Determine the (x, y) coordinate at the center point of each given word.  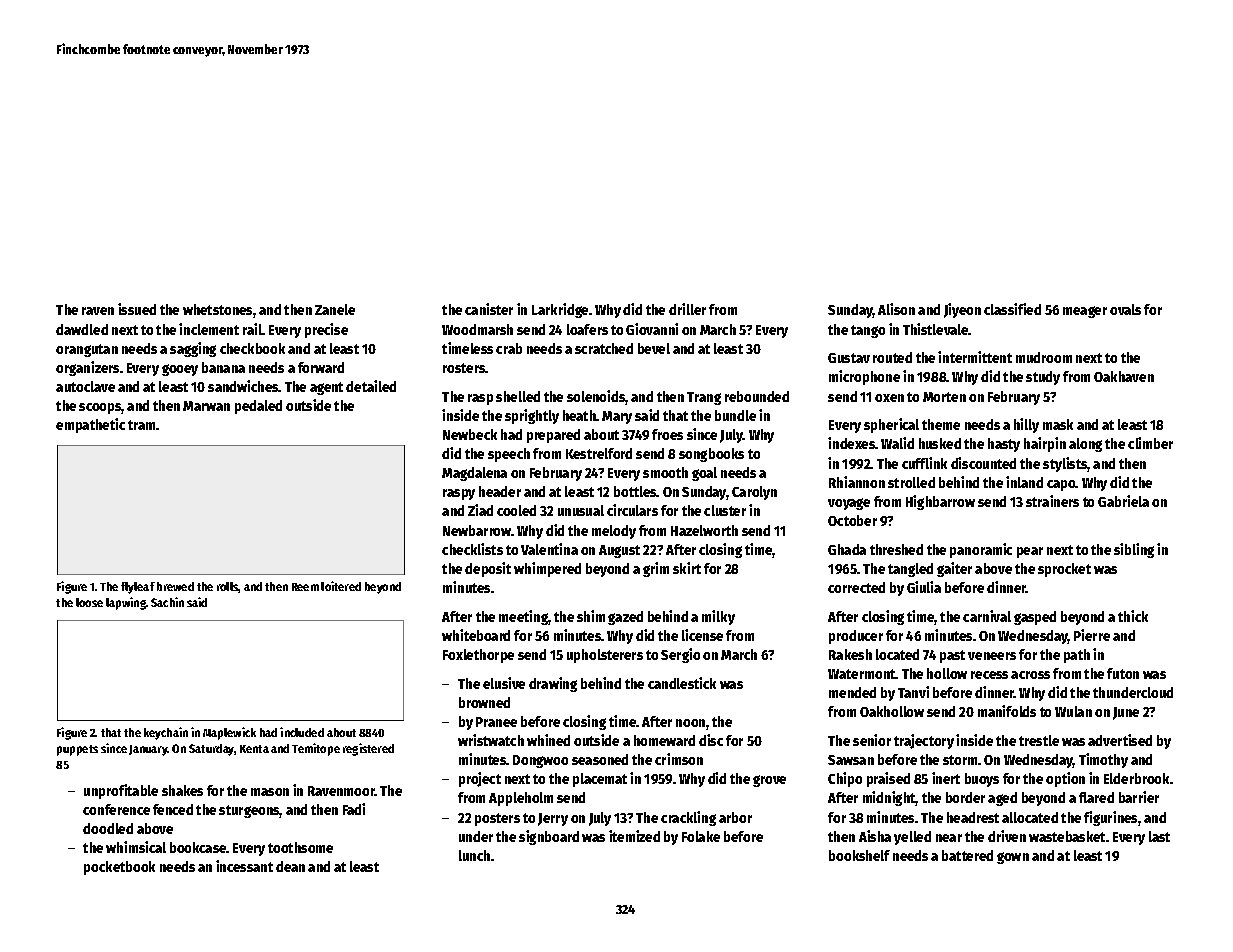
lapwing (126, 603)
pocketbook (119, 868)
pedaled (258, 407)
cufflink (924, 463)
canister (489, 309)
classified (1012, 309)
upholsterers (605, 656)
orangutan (87, 350)
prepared (553, 436)
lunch (474, 855)
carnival (987, 616)
